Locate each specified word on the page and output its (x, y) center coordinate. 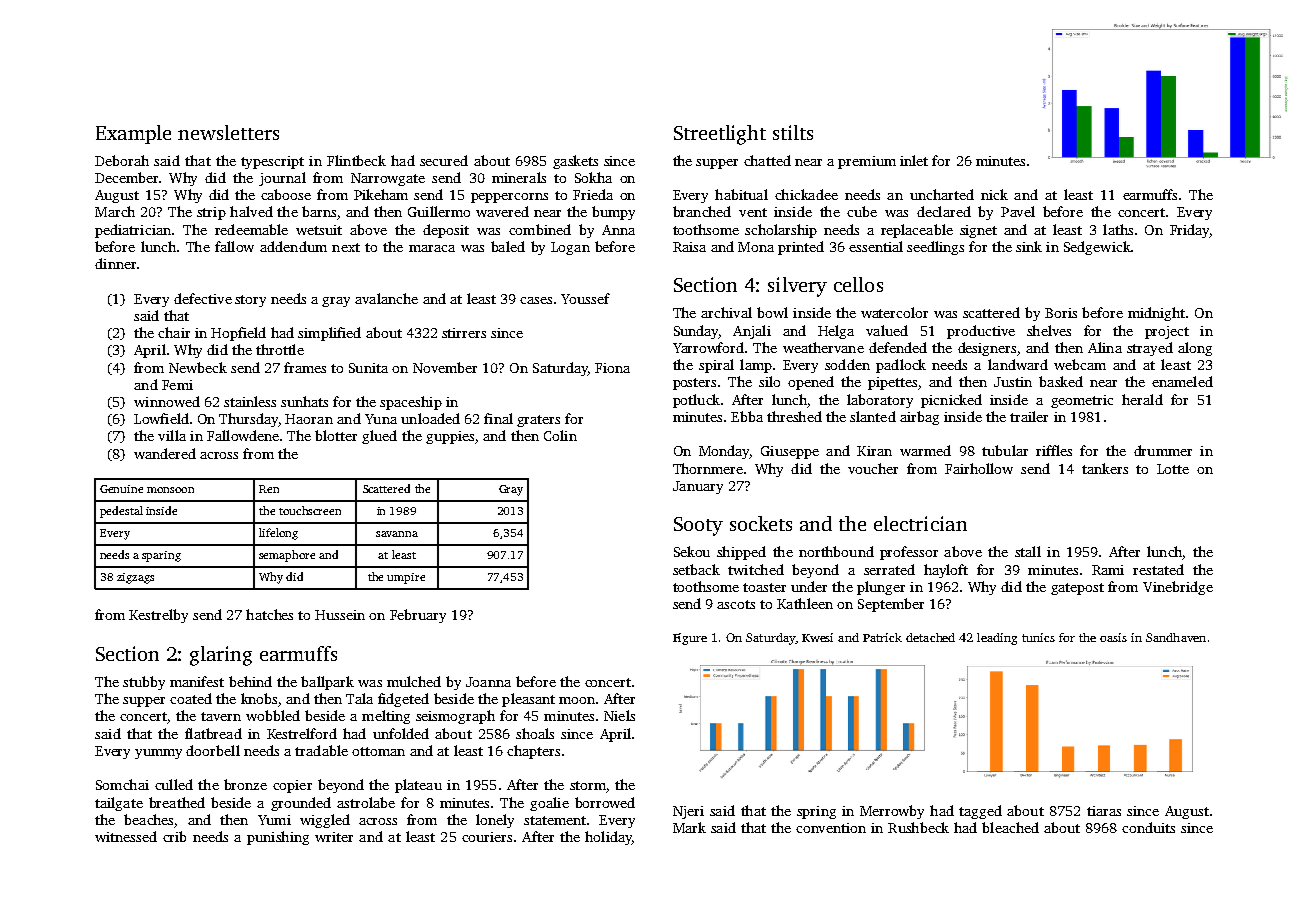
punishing (278, 838)
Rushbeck (918, 827)
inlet (914, 160)
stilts (793, 132)
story (250, 301)
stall (1028, 551)
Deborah (122, 160)
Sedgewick (1097, 248)
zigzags (135, 578)
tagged (980, 812)
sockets (761, 523)
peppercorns (509, 198)
